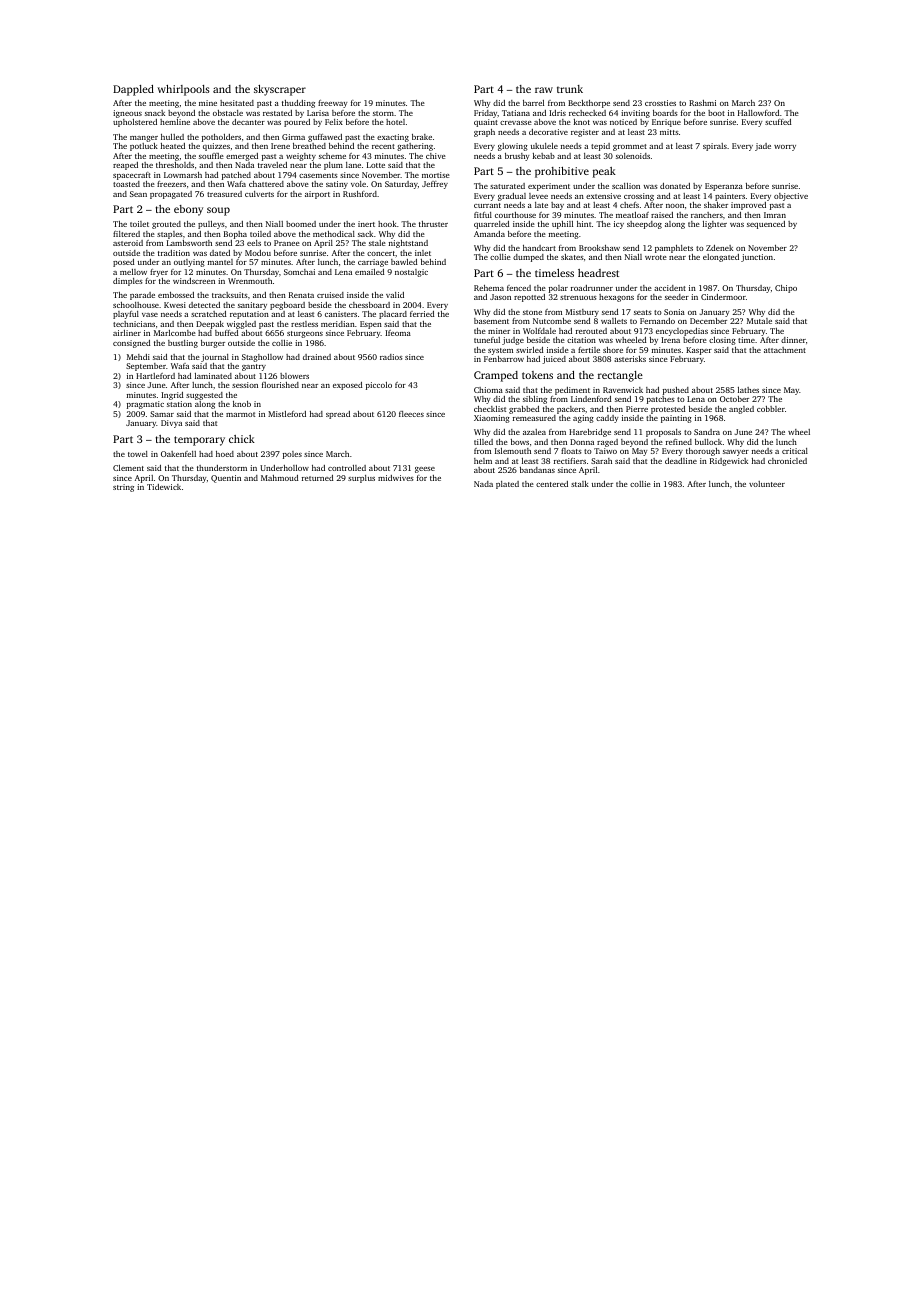  I want to click on refined, so click(679, 442).
